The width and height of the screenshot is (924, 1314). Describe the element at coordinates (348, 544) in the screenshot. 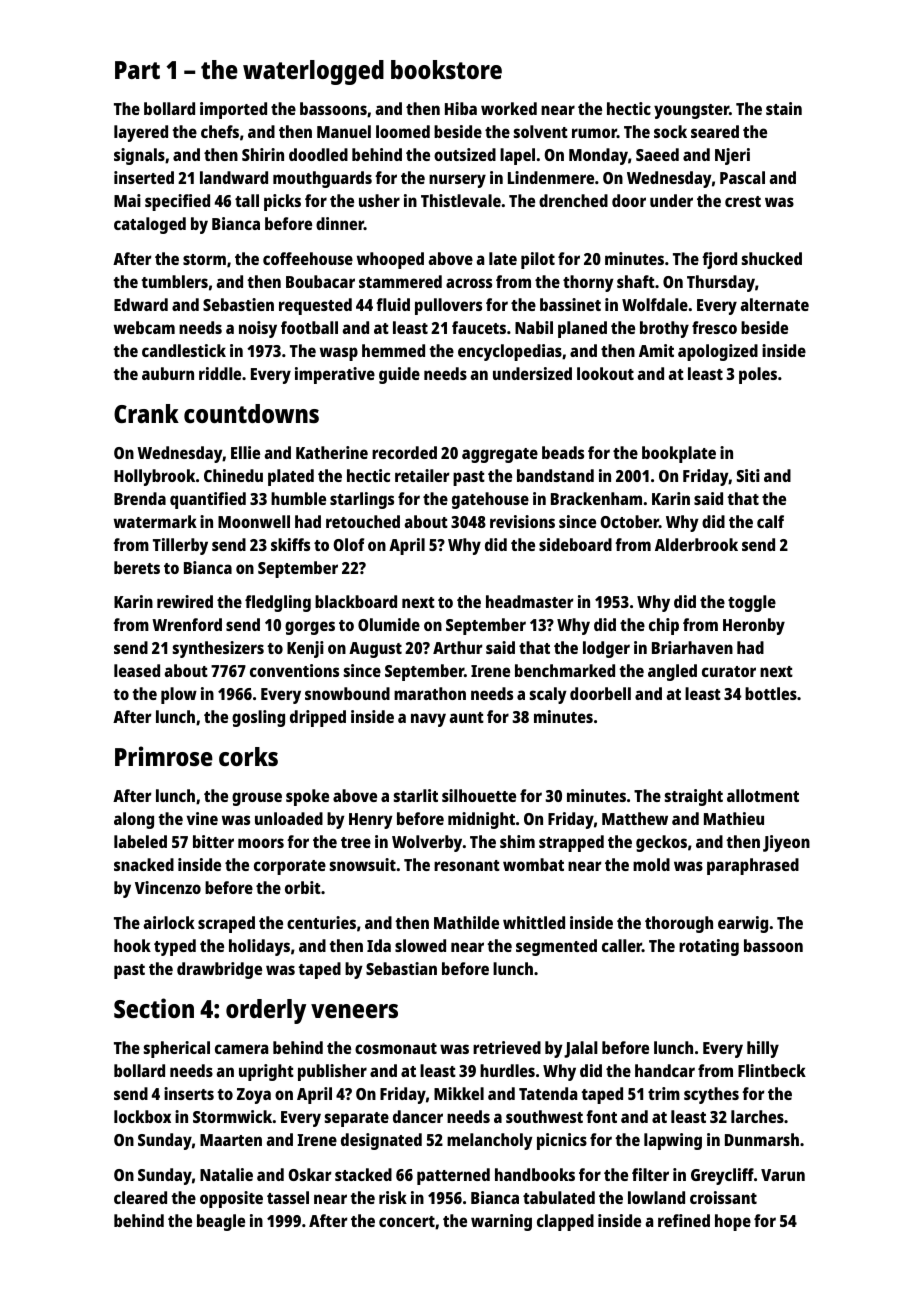

I see `Olof` at that location.
